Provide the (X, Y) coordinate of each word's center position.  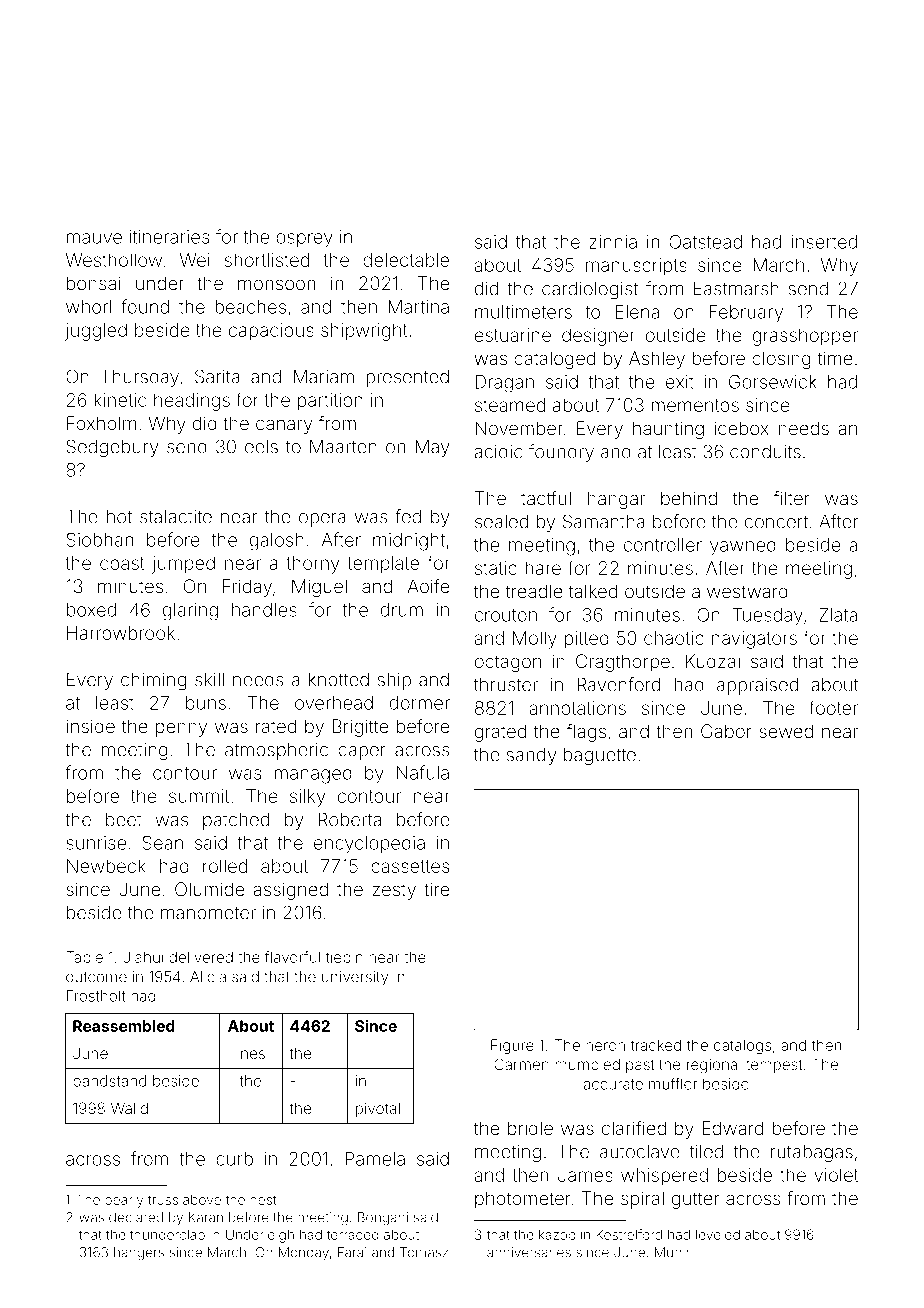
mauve (94, 238)
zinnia (613, 242)
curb (234, 1159)
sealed (501, 522)
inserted (824, 242)
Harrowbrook (121, 633)
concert (776, 522)
